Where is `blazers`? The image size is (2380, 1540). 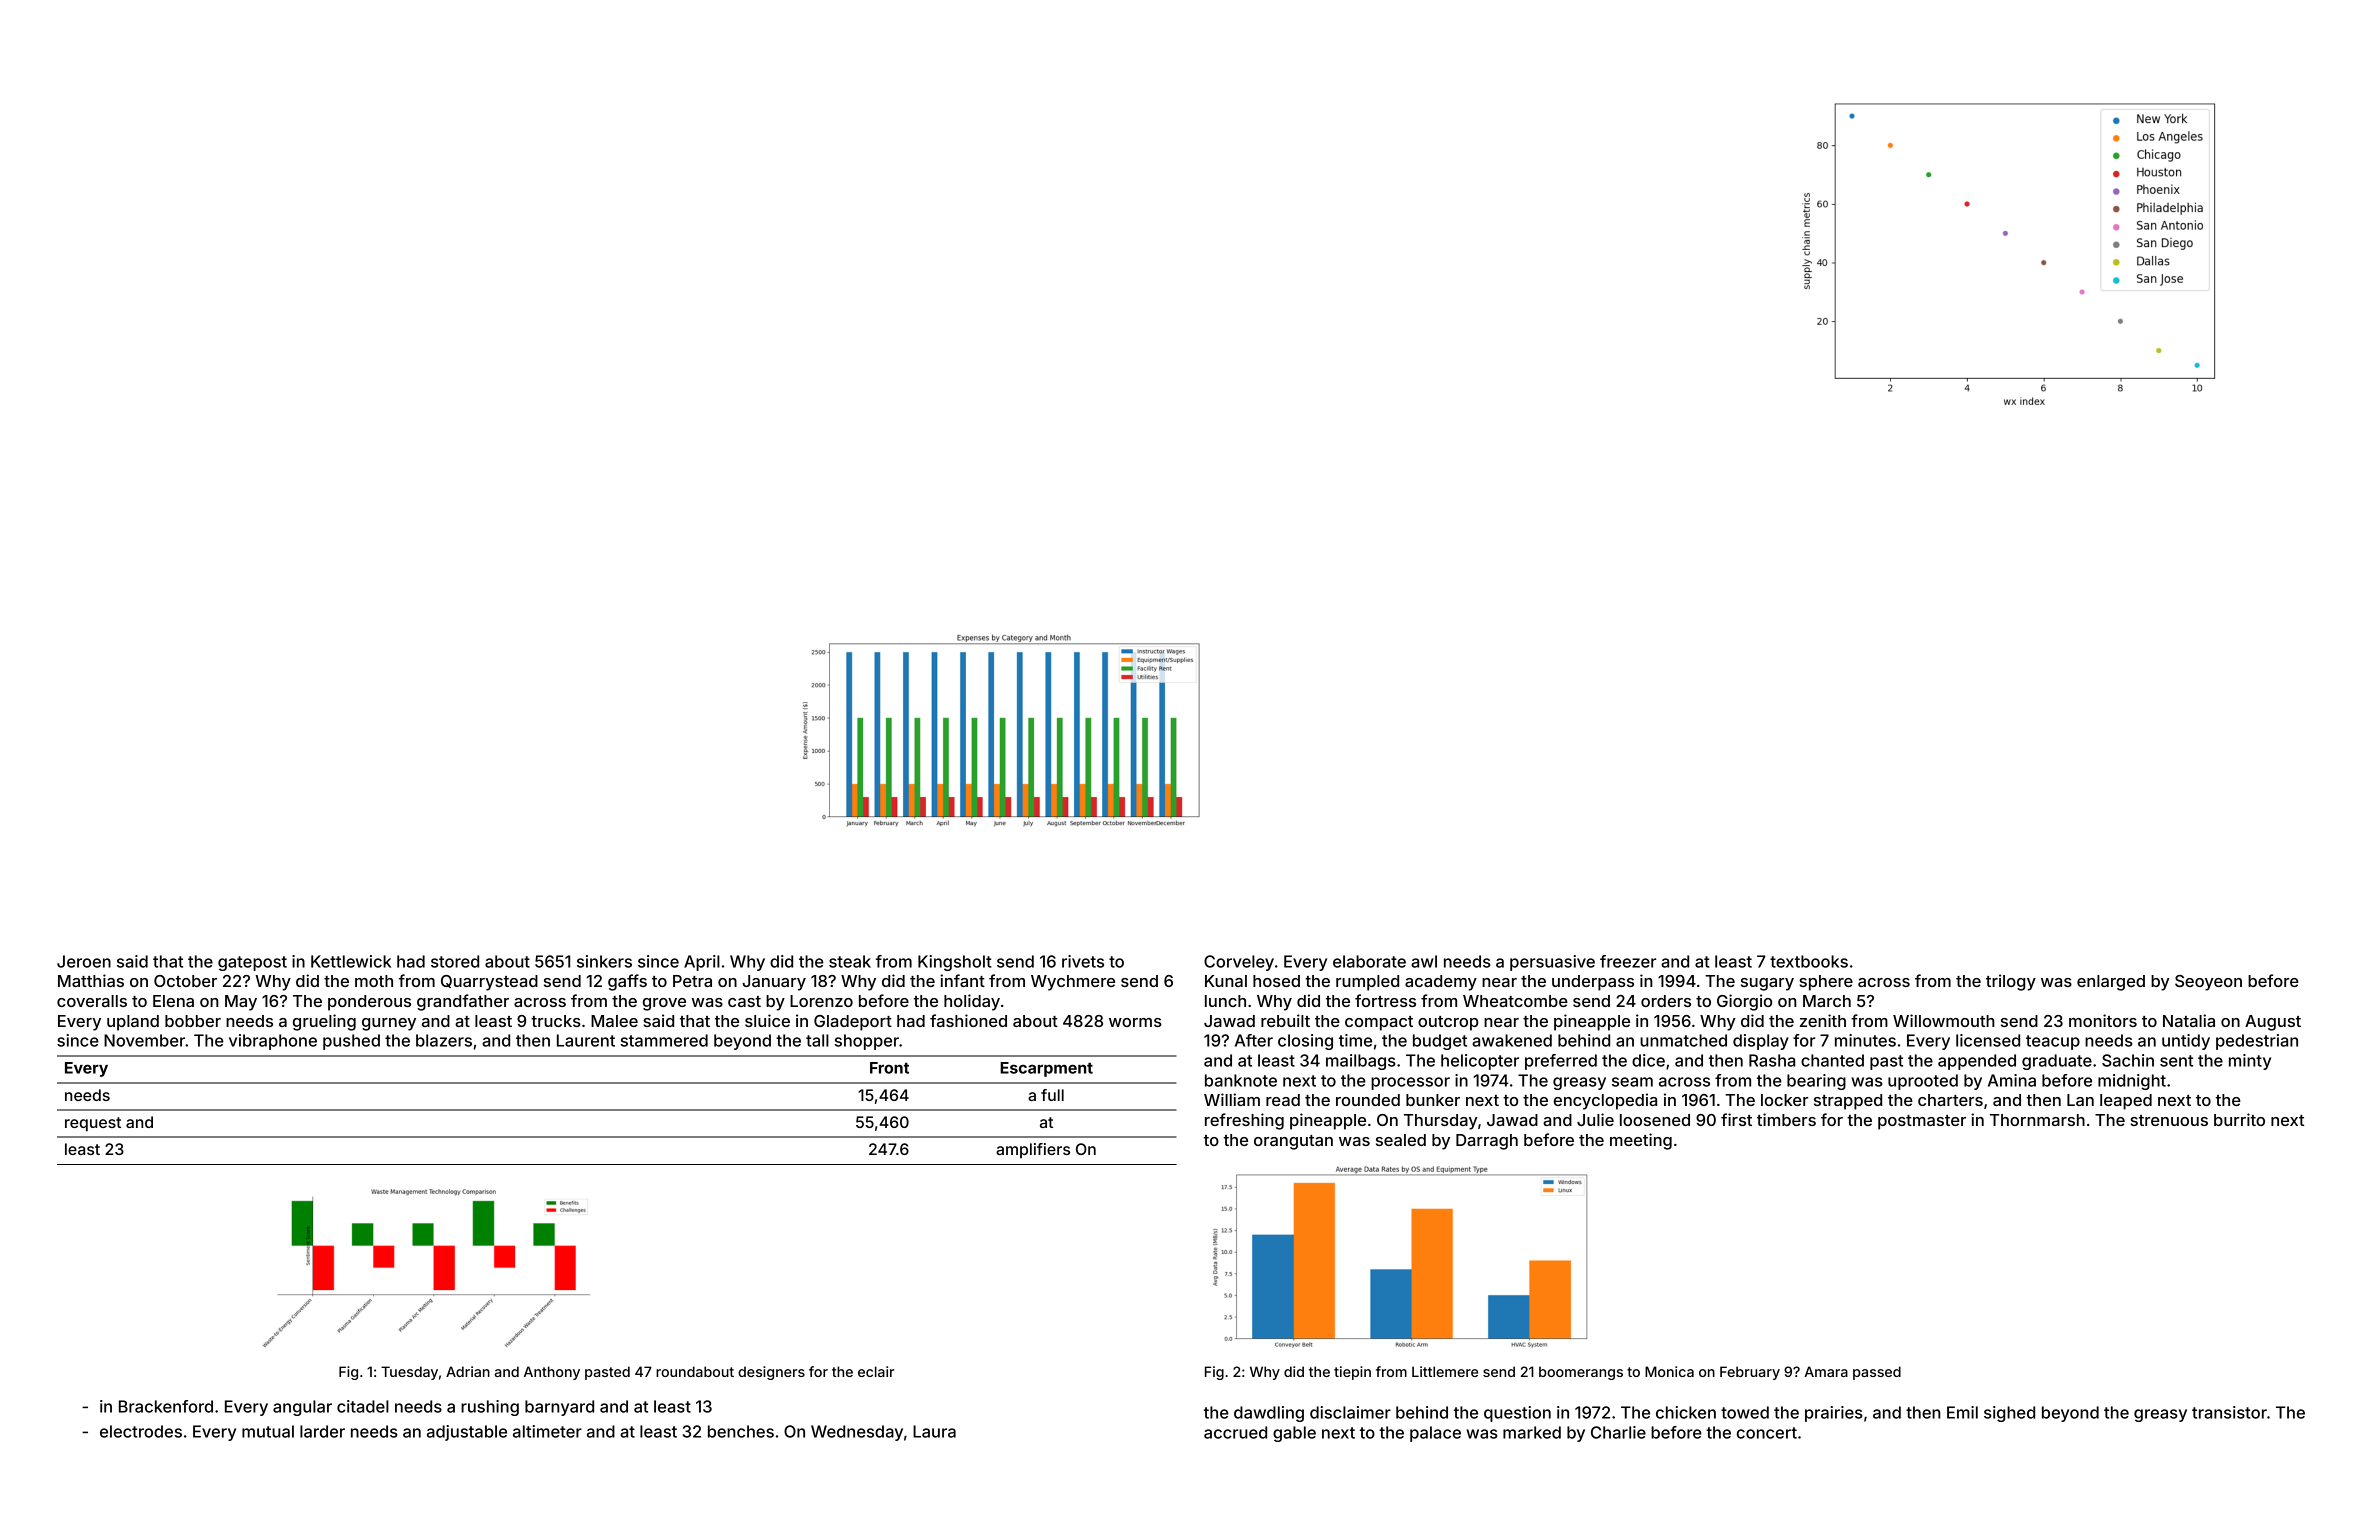
blazers is located at coordinates (444, 1040).
